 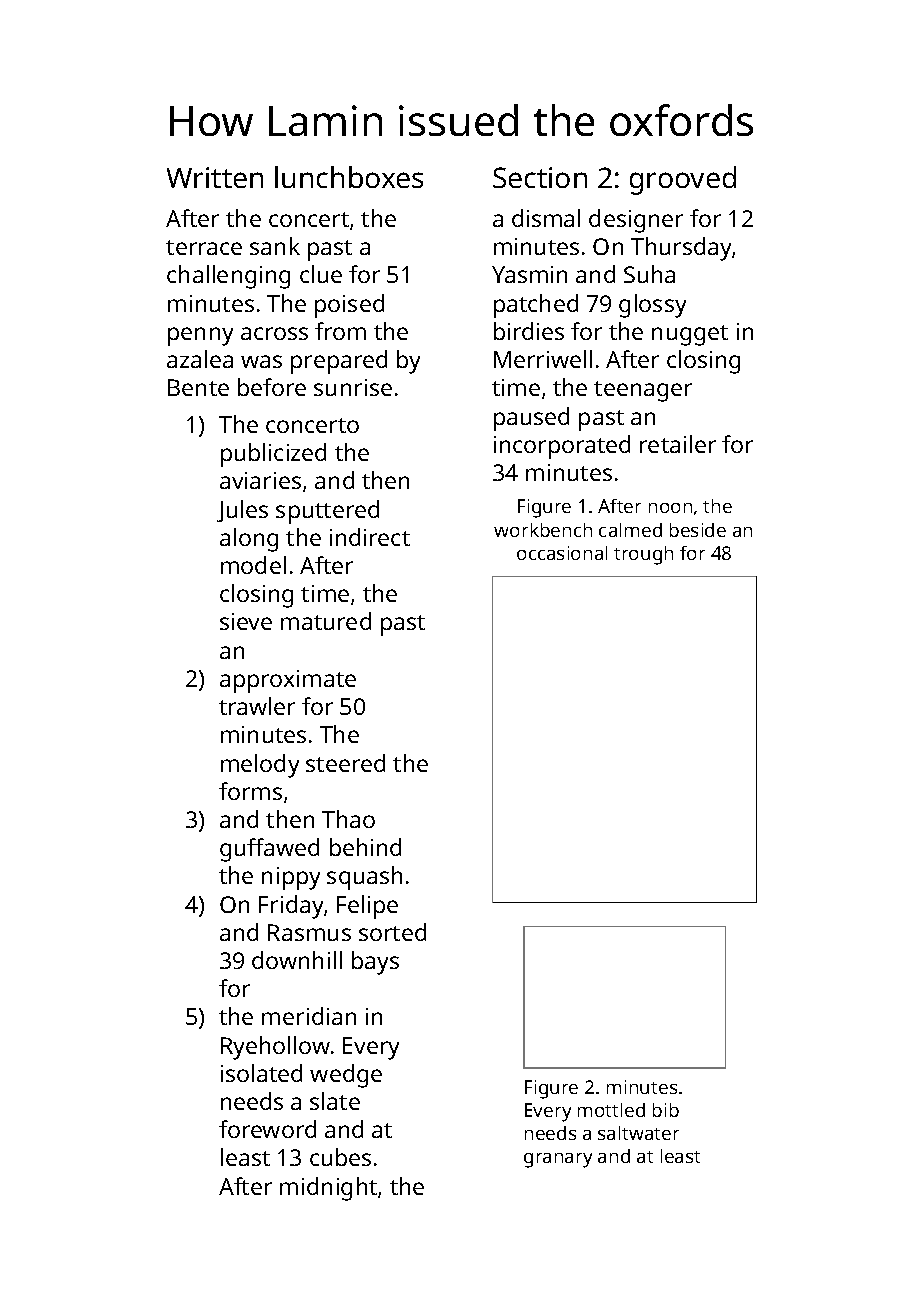 What do you see at coordinates (349, 177) in the screenshot?
I see `lunchboxes` at bounding box center [349, 177].
